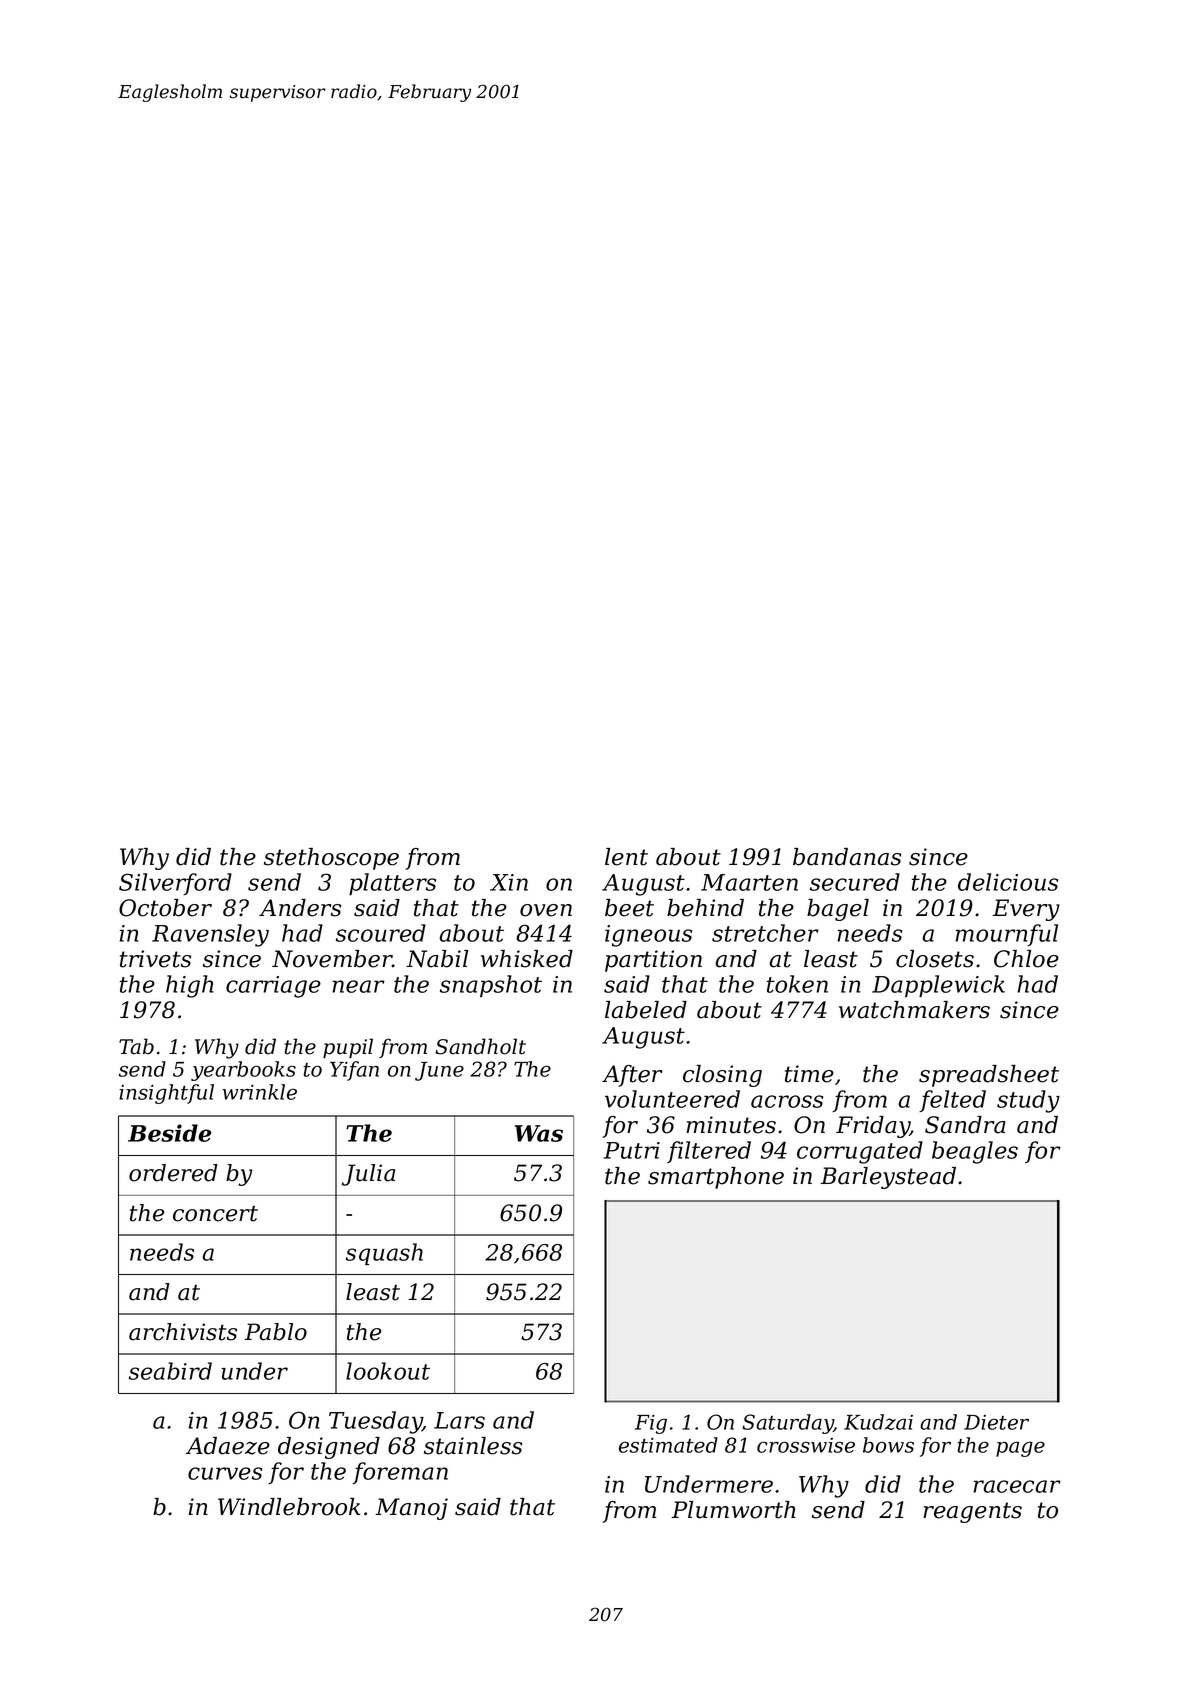 Image resolution: width=1178 pixels, height=1706 pixels. I want to click on Silverford, so click(175, 884).
